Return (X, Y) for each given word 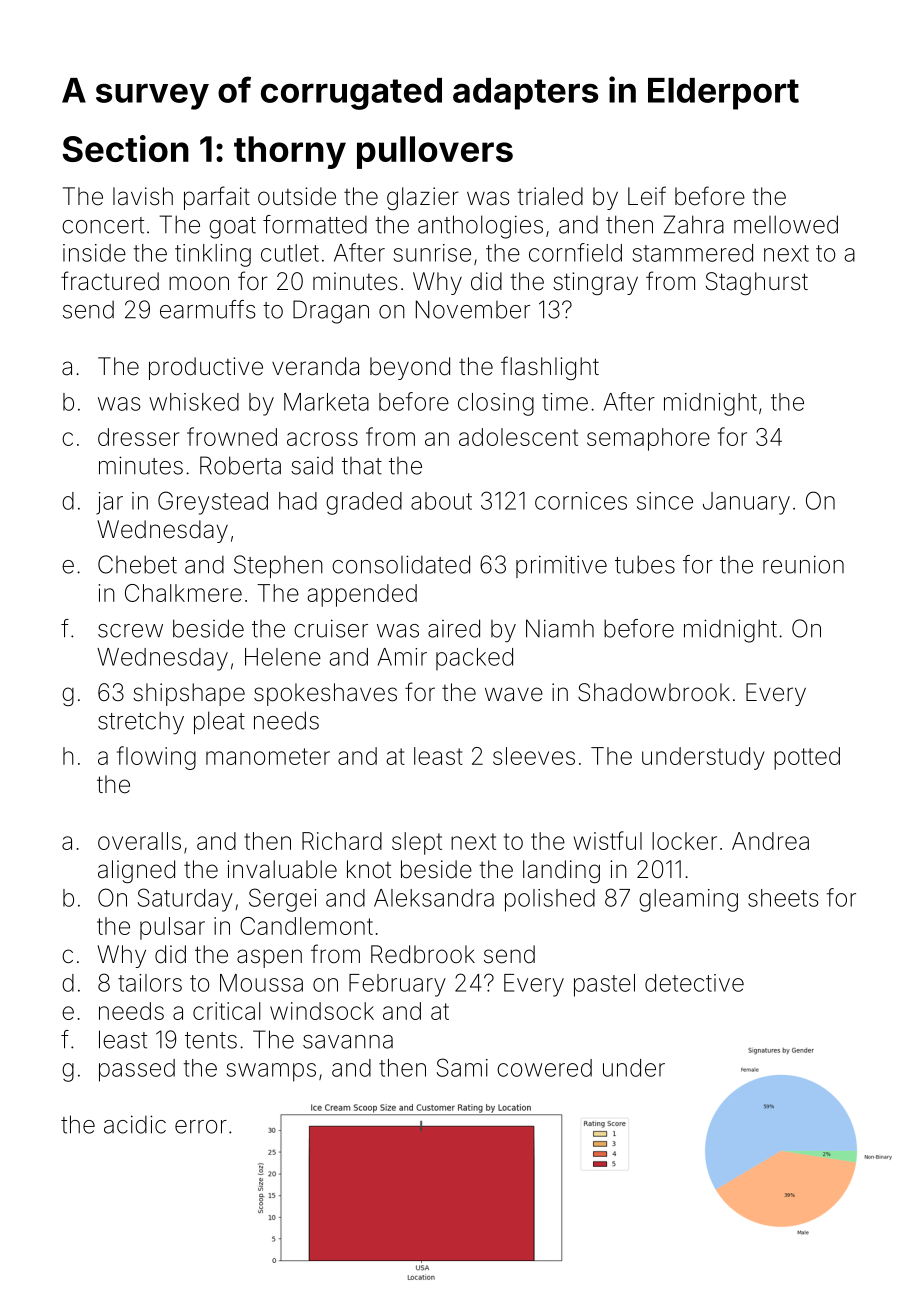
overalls (139, 841)
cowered (544, 1068)
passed (137, 1070)
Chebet (137, 564)
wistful (608, 840)
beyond (410, 368)
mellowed (786, 224)
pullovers (435, 152)
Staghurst (757, 283)
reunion (803, 564)
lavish (143, 196)
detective (694, 983)
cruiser (331, 628)
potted (807, 758)
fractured (110, 281)
